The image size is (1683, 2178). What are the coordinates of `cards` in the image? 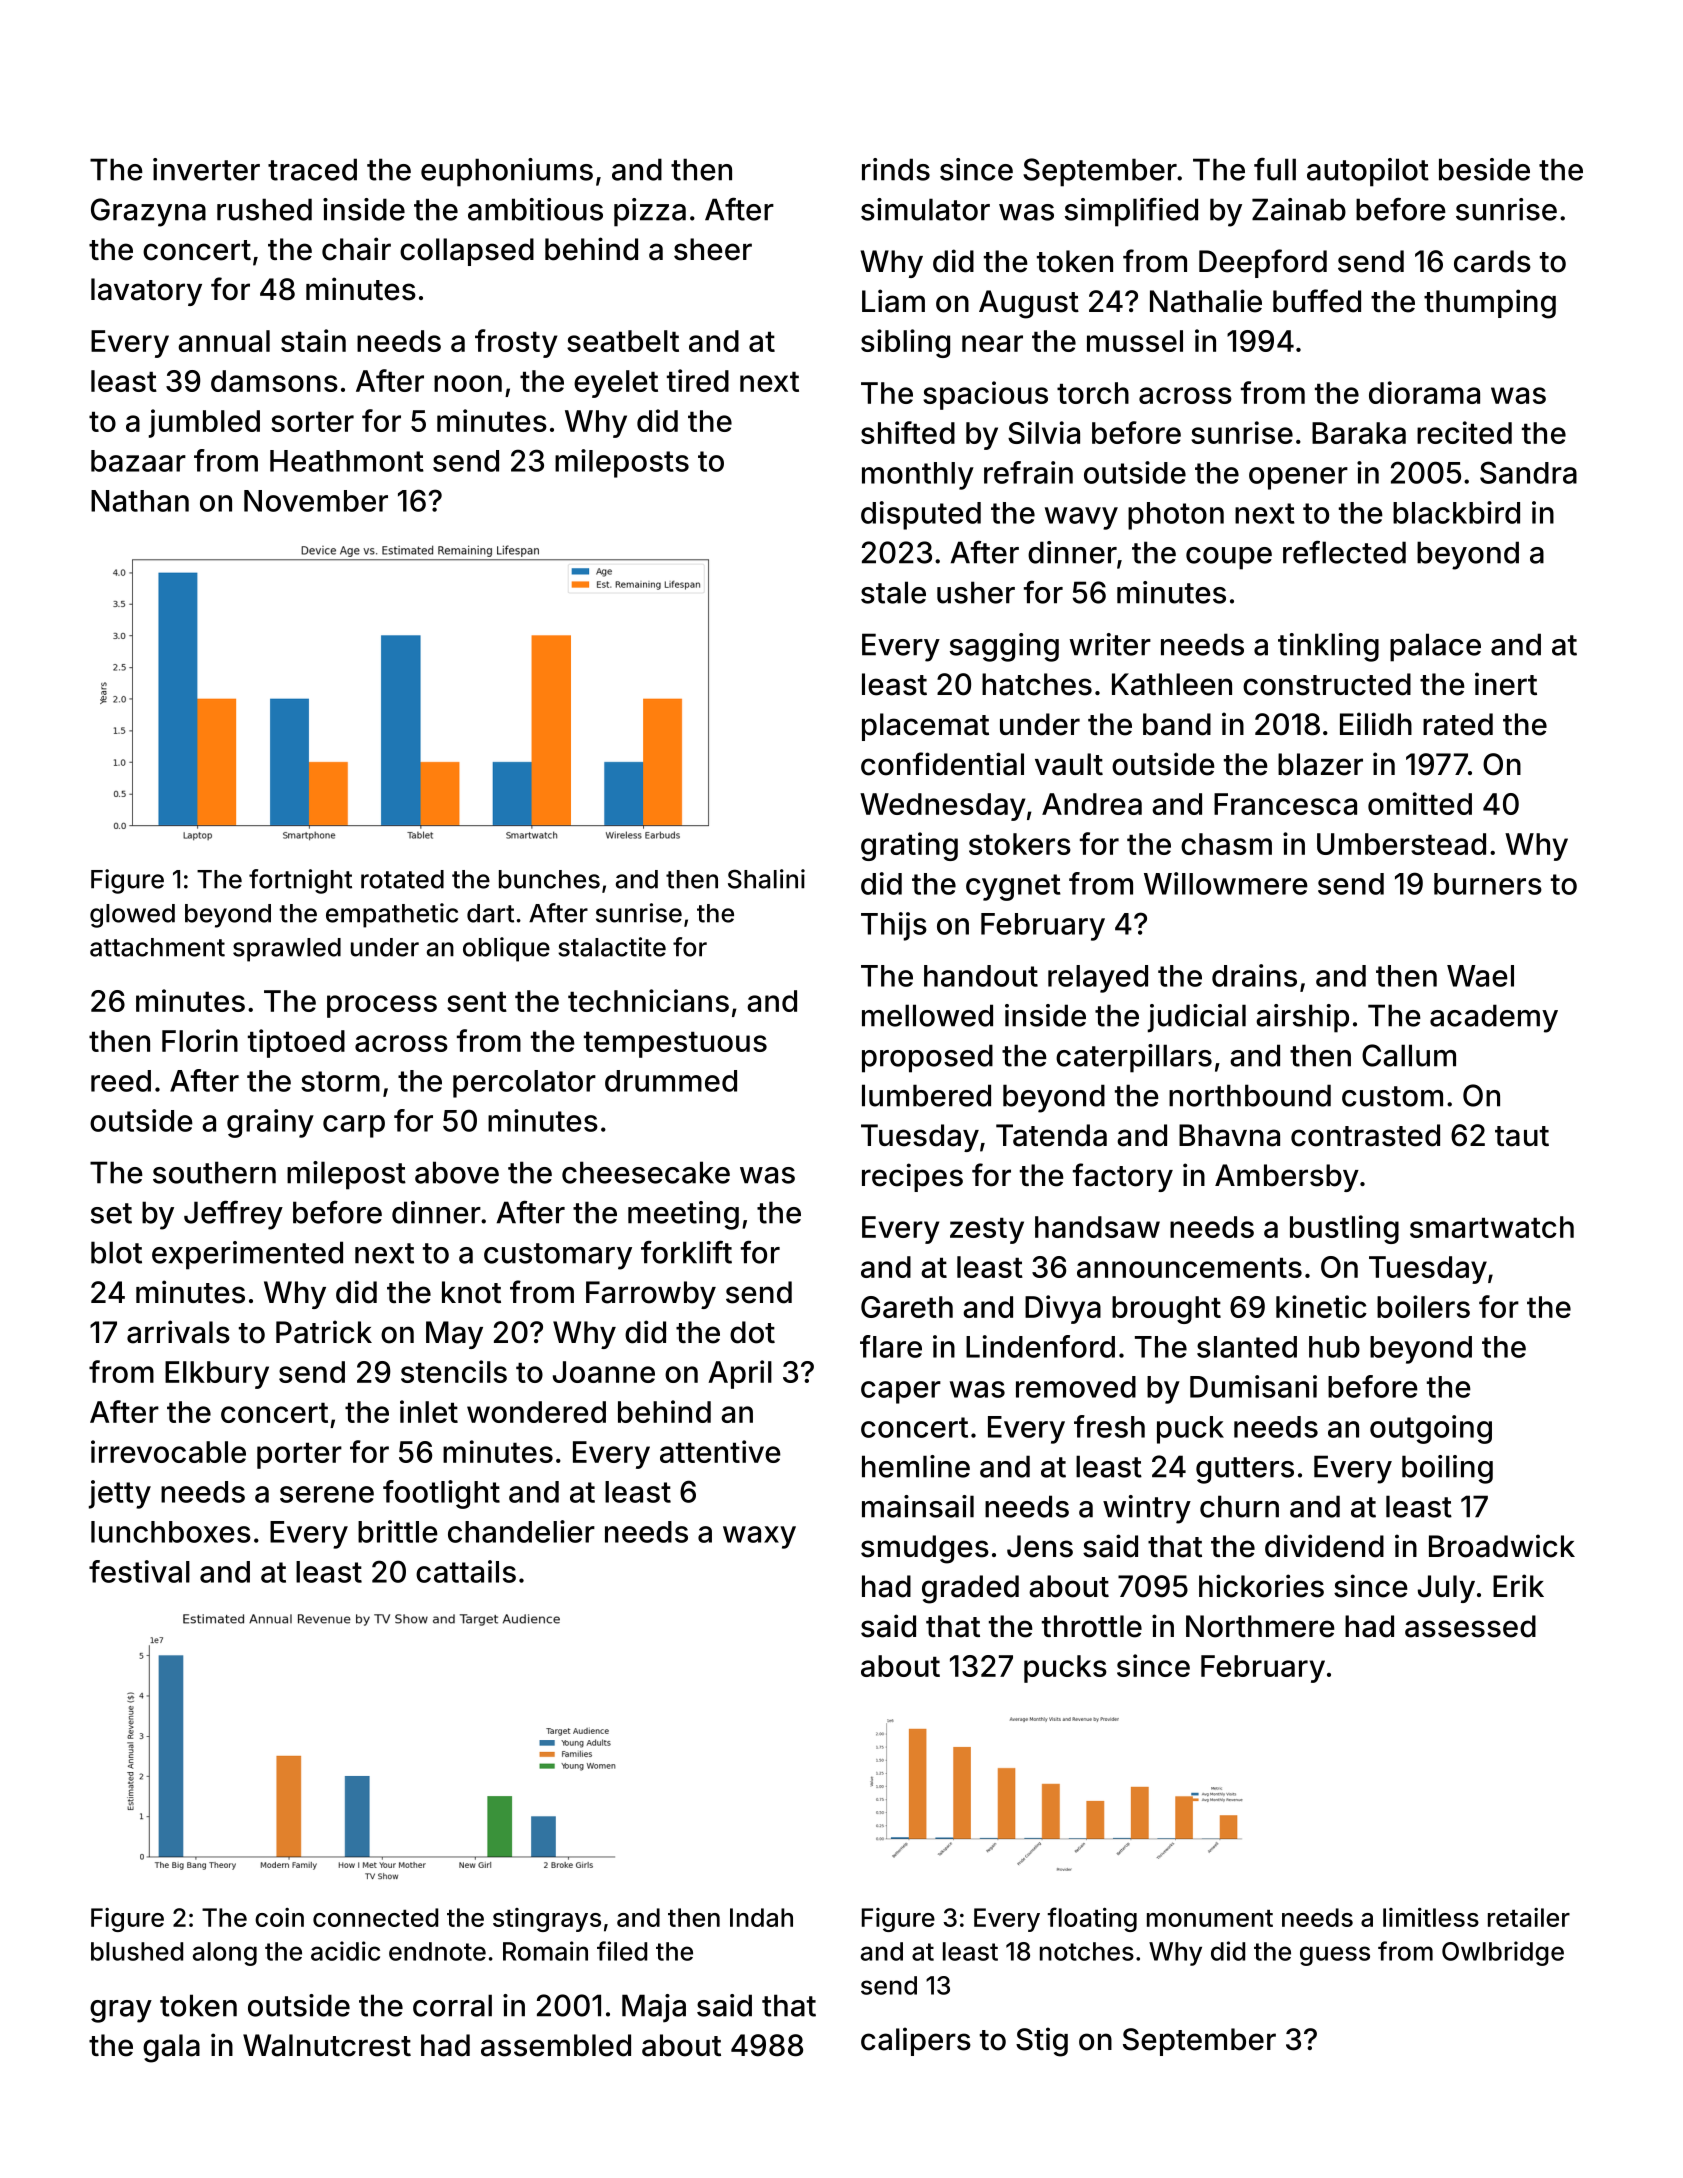 It's located at (1492, 261).
